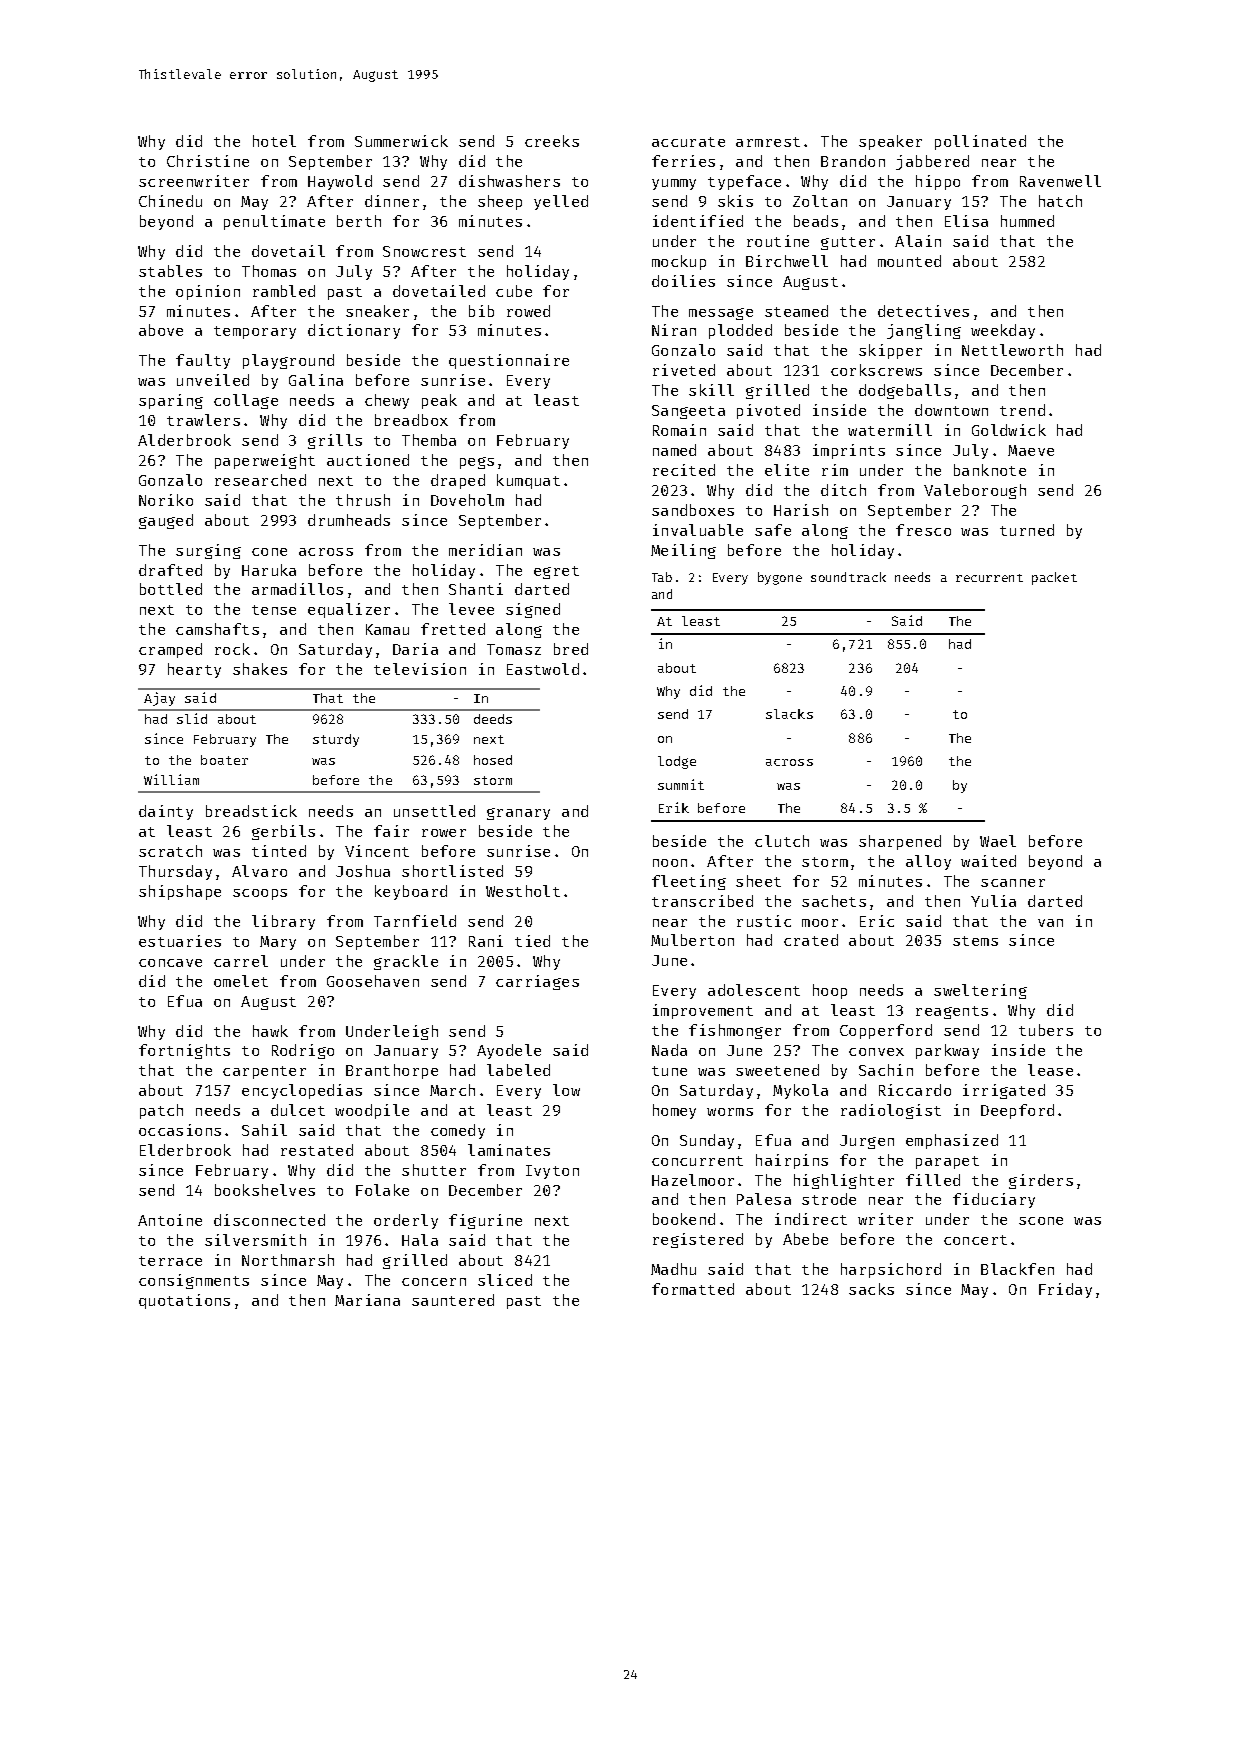  What do you see at coordinates (980, 142) in the page?
I see `pollinated` at bounding box center [980, 142].
